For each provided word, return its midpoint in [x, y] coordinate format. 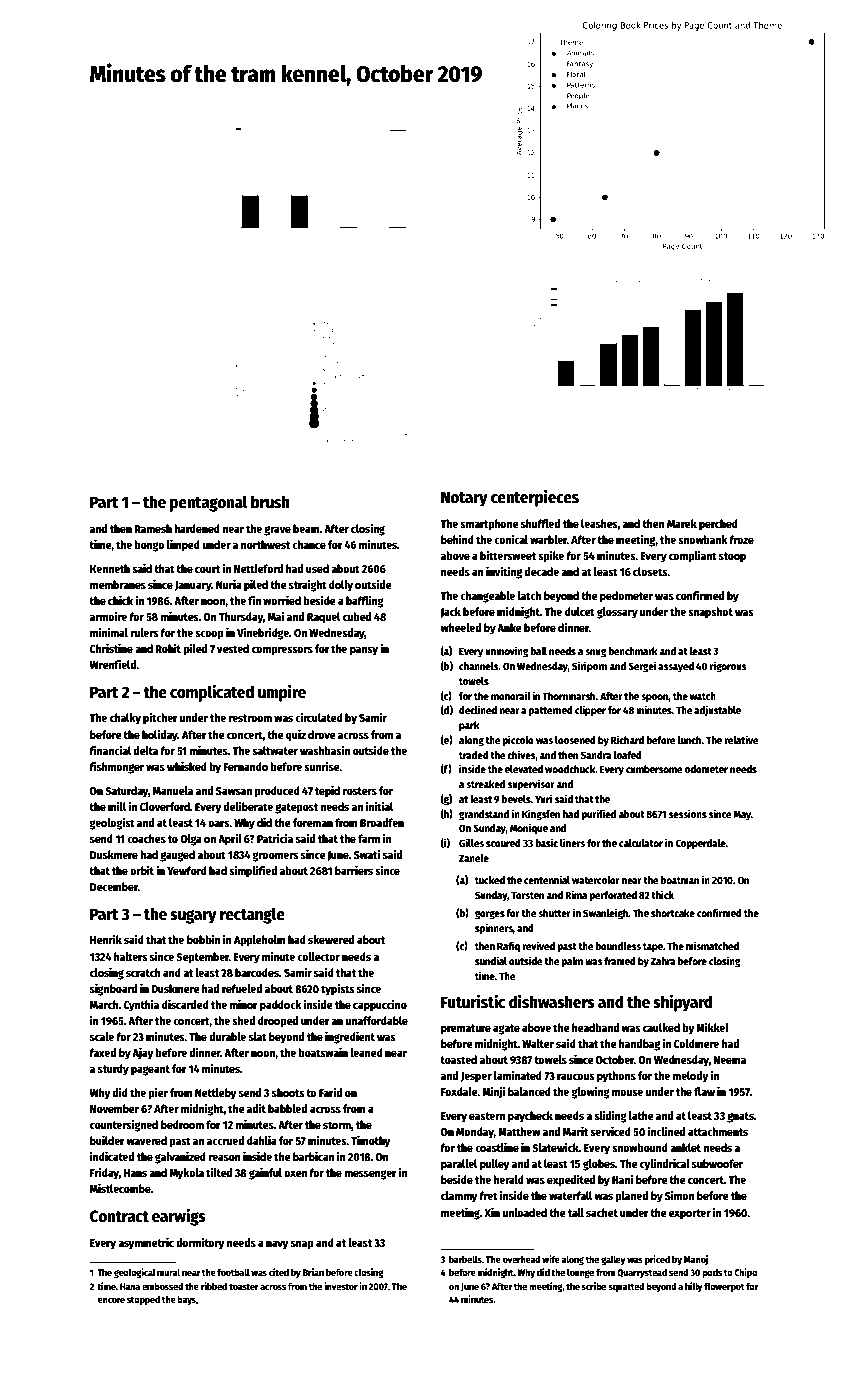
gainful [265, 1173]
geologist [112, 824]
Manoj [696, 1260]
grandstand [484, 815]
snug [596, 653]
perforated [613, 896]
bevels [516, 799]
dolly [341, 586]
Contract [119, 1216]
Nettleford [258, 568]
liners [572, 842]
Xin [492, 1212]
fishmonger [116, 768]
